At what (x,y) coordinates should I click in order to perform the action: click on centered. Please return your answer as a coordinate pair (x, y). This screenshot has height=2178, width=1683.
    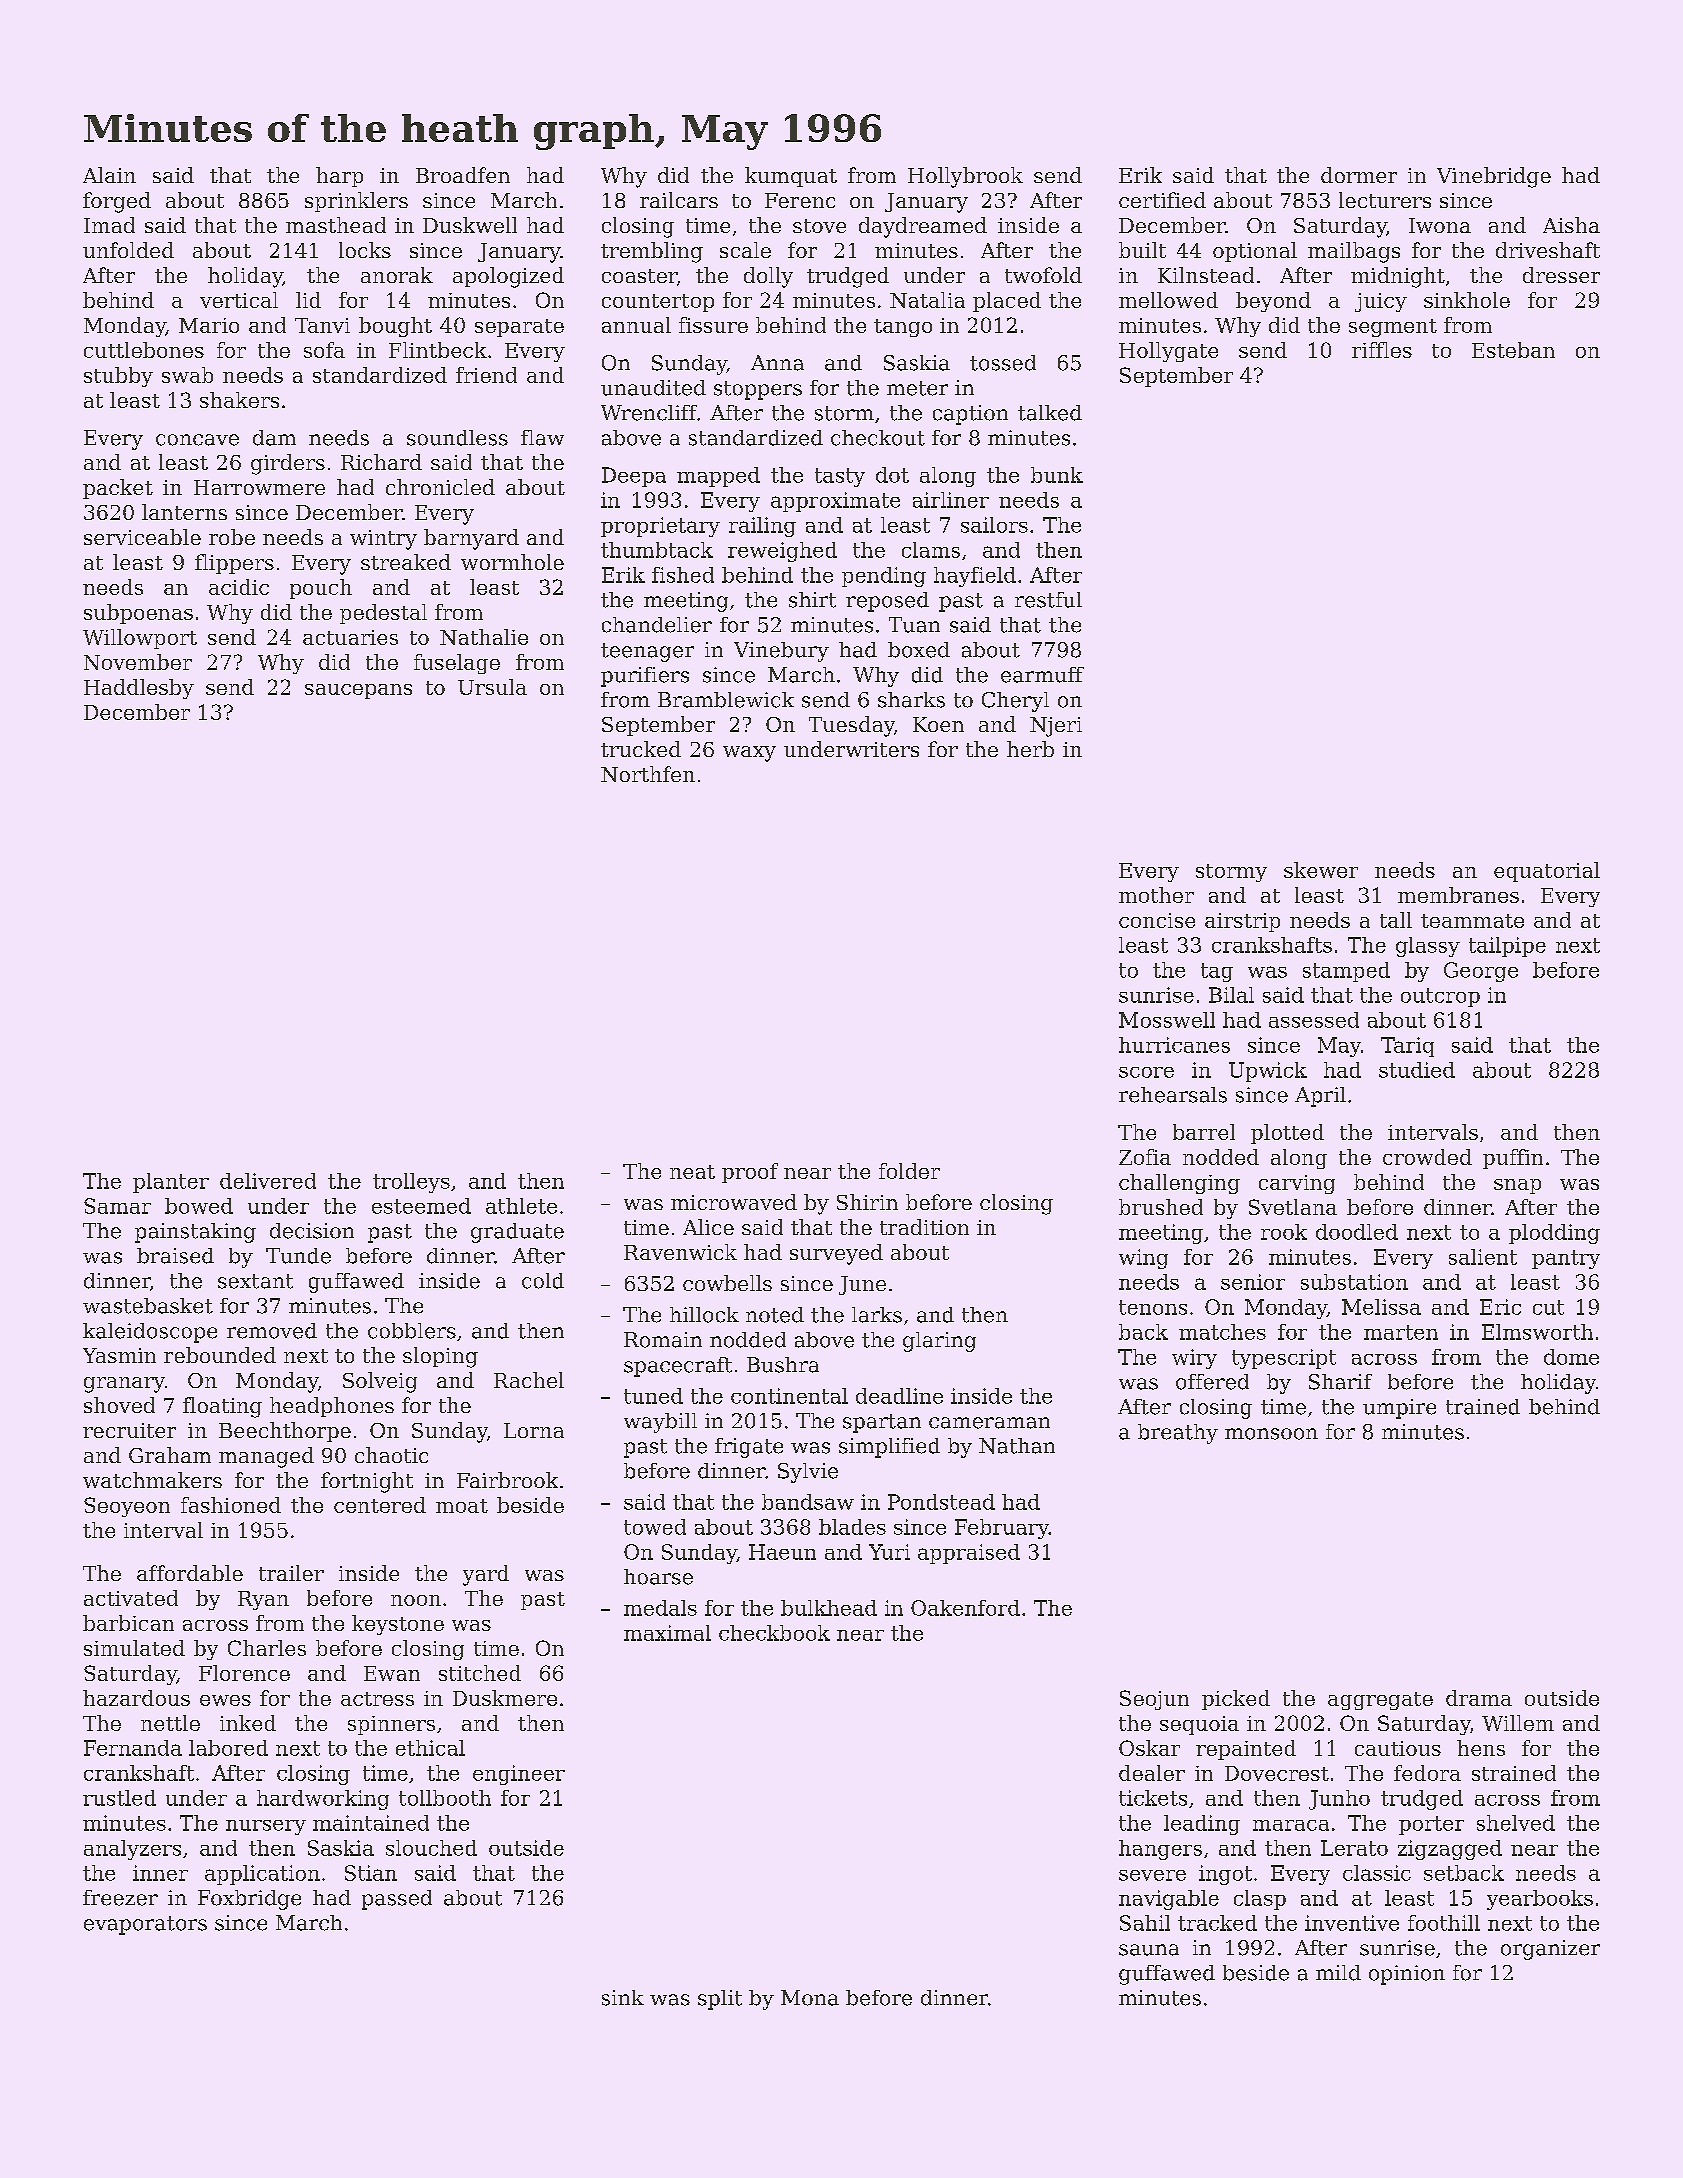
    Looking at the image, I should click on (380, 1505).
